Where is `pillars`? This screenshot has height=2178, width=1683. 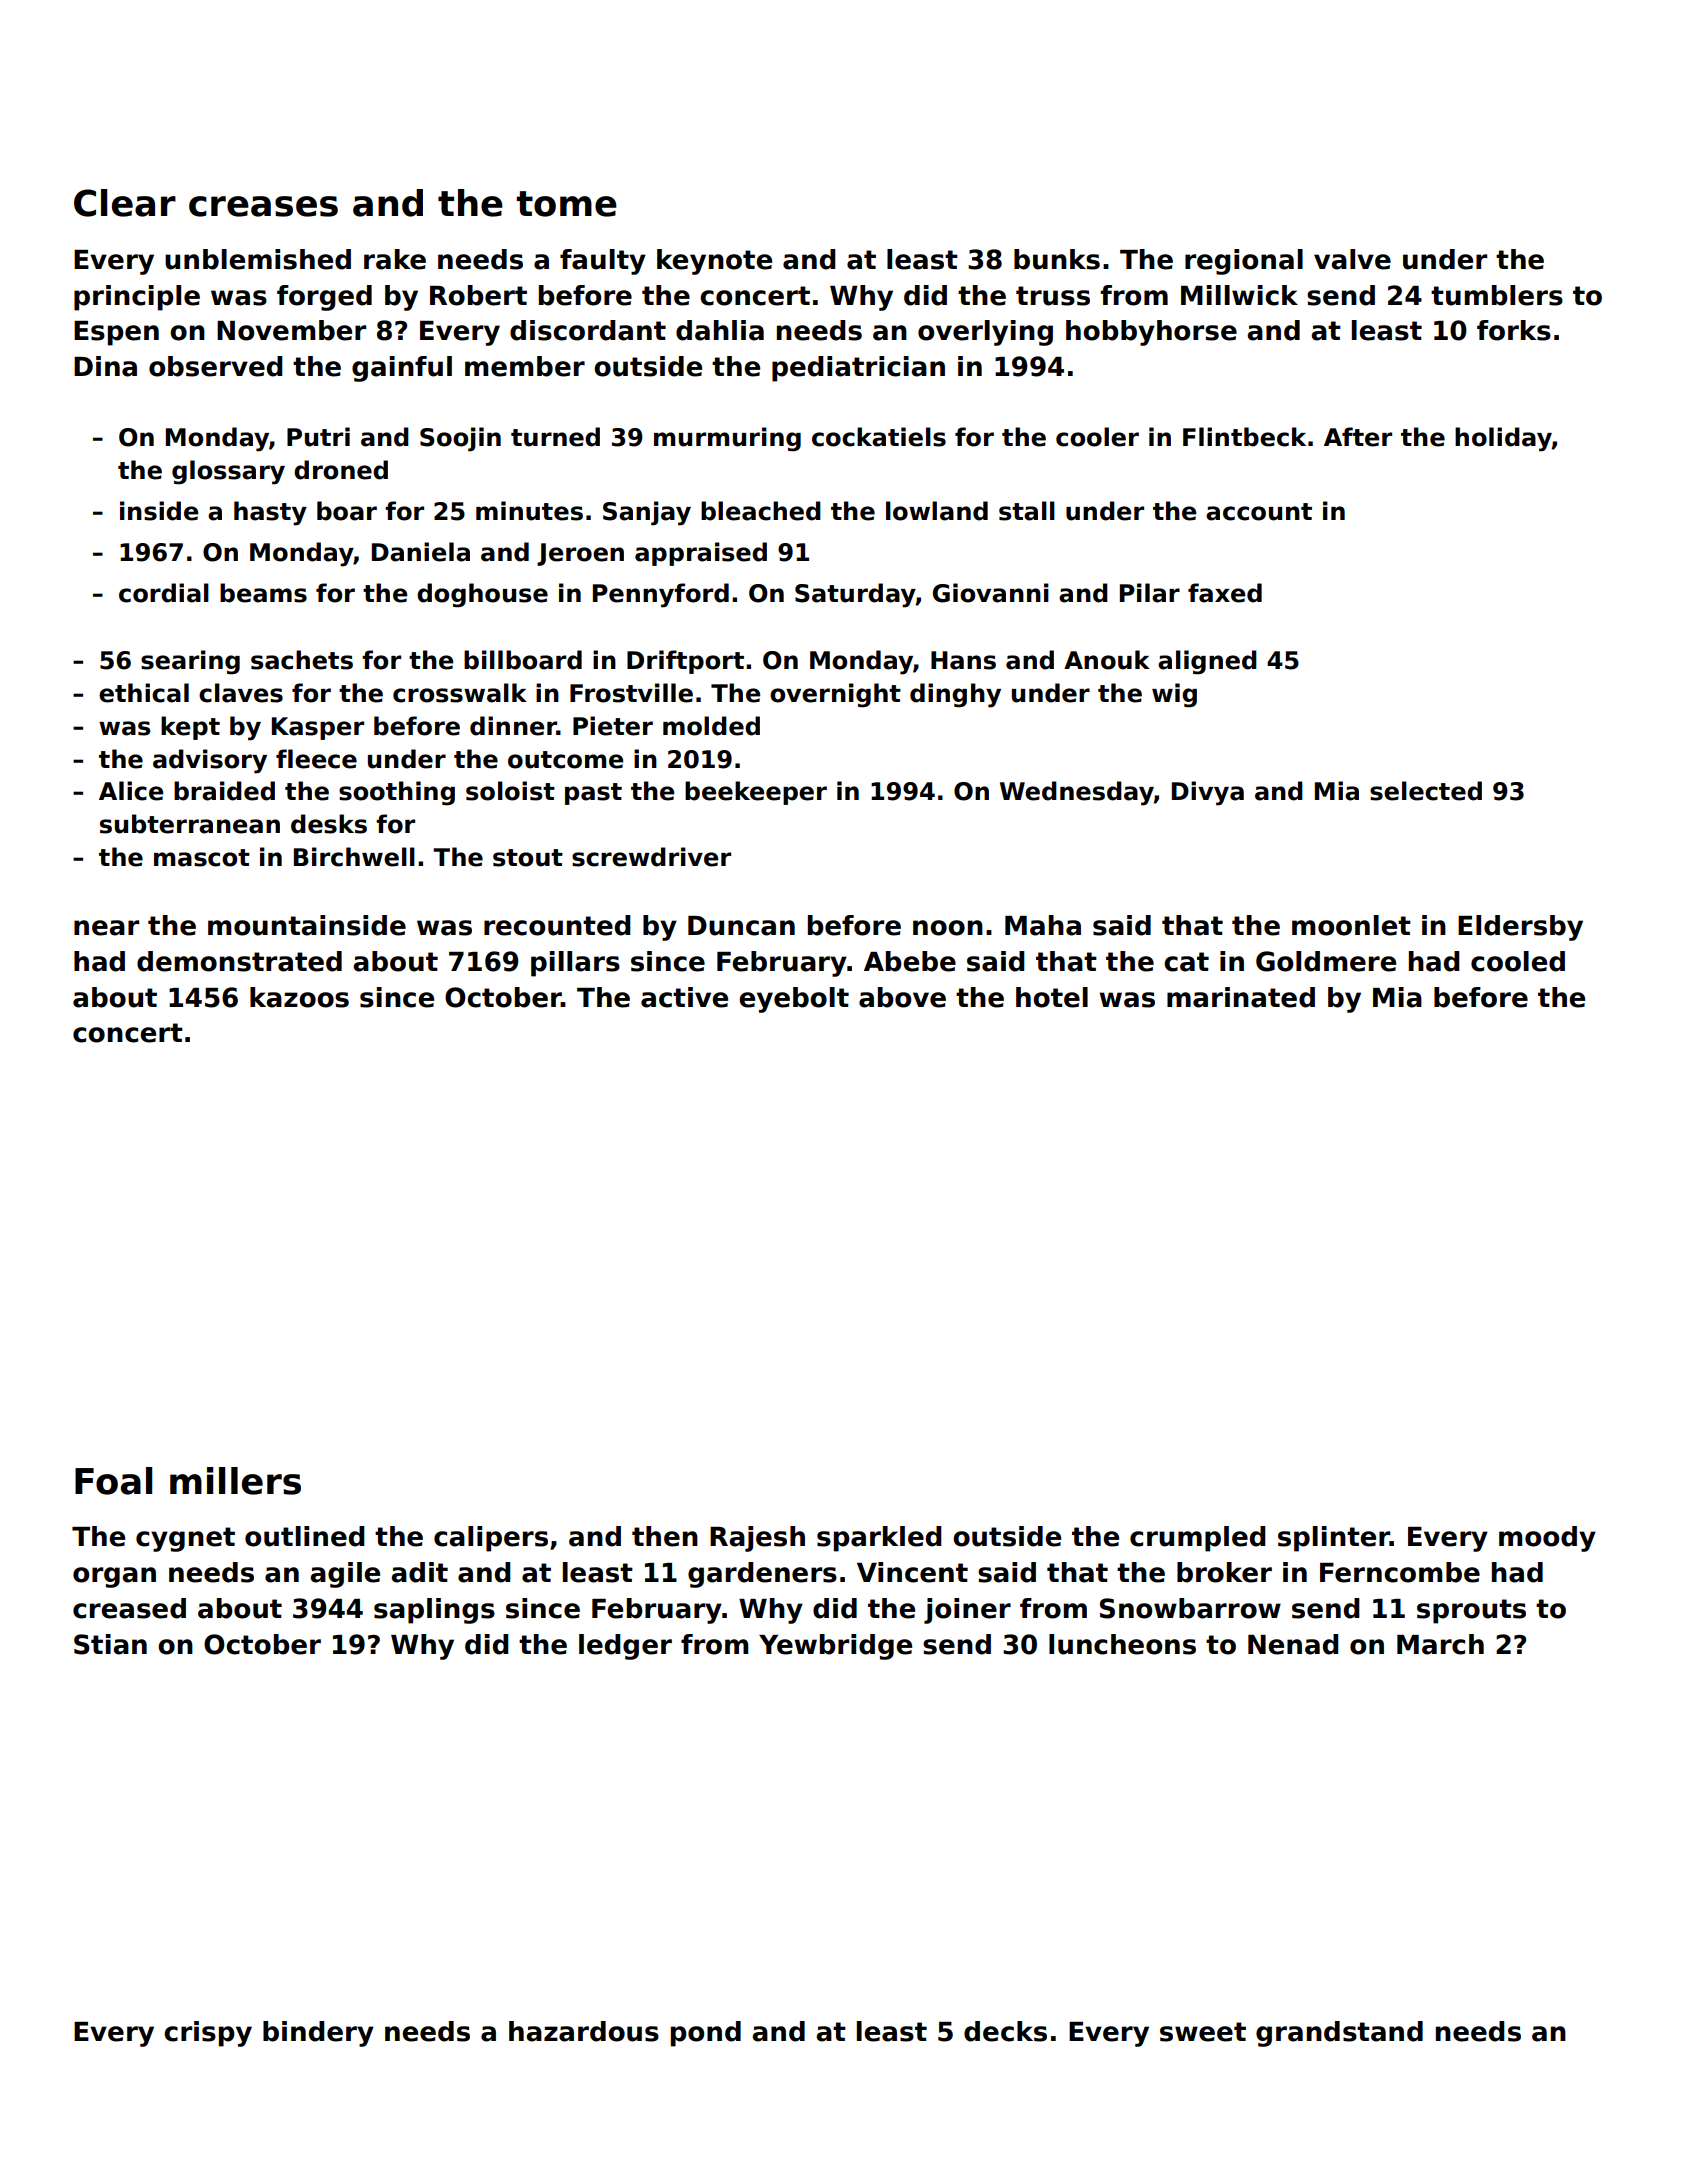
pillars is located at coordinates (575, 964).
